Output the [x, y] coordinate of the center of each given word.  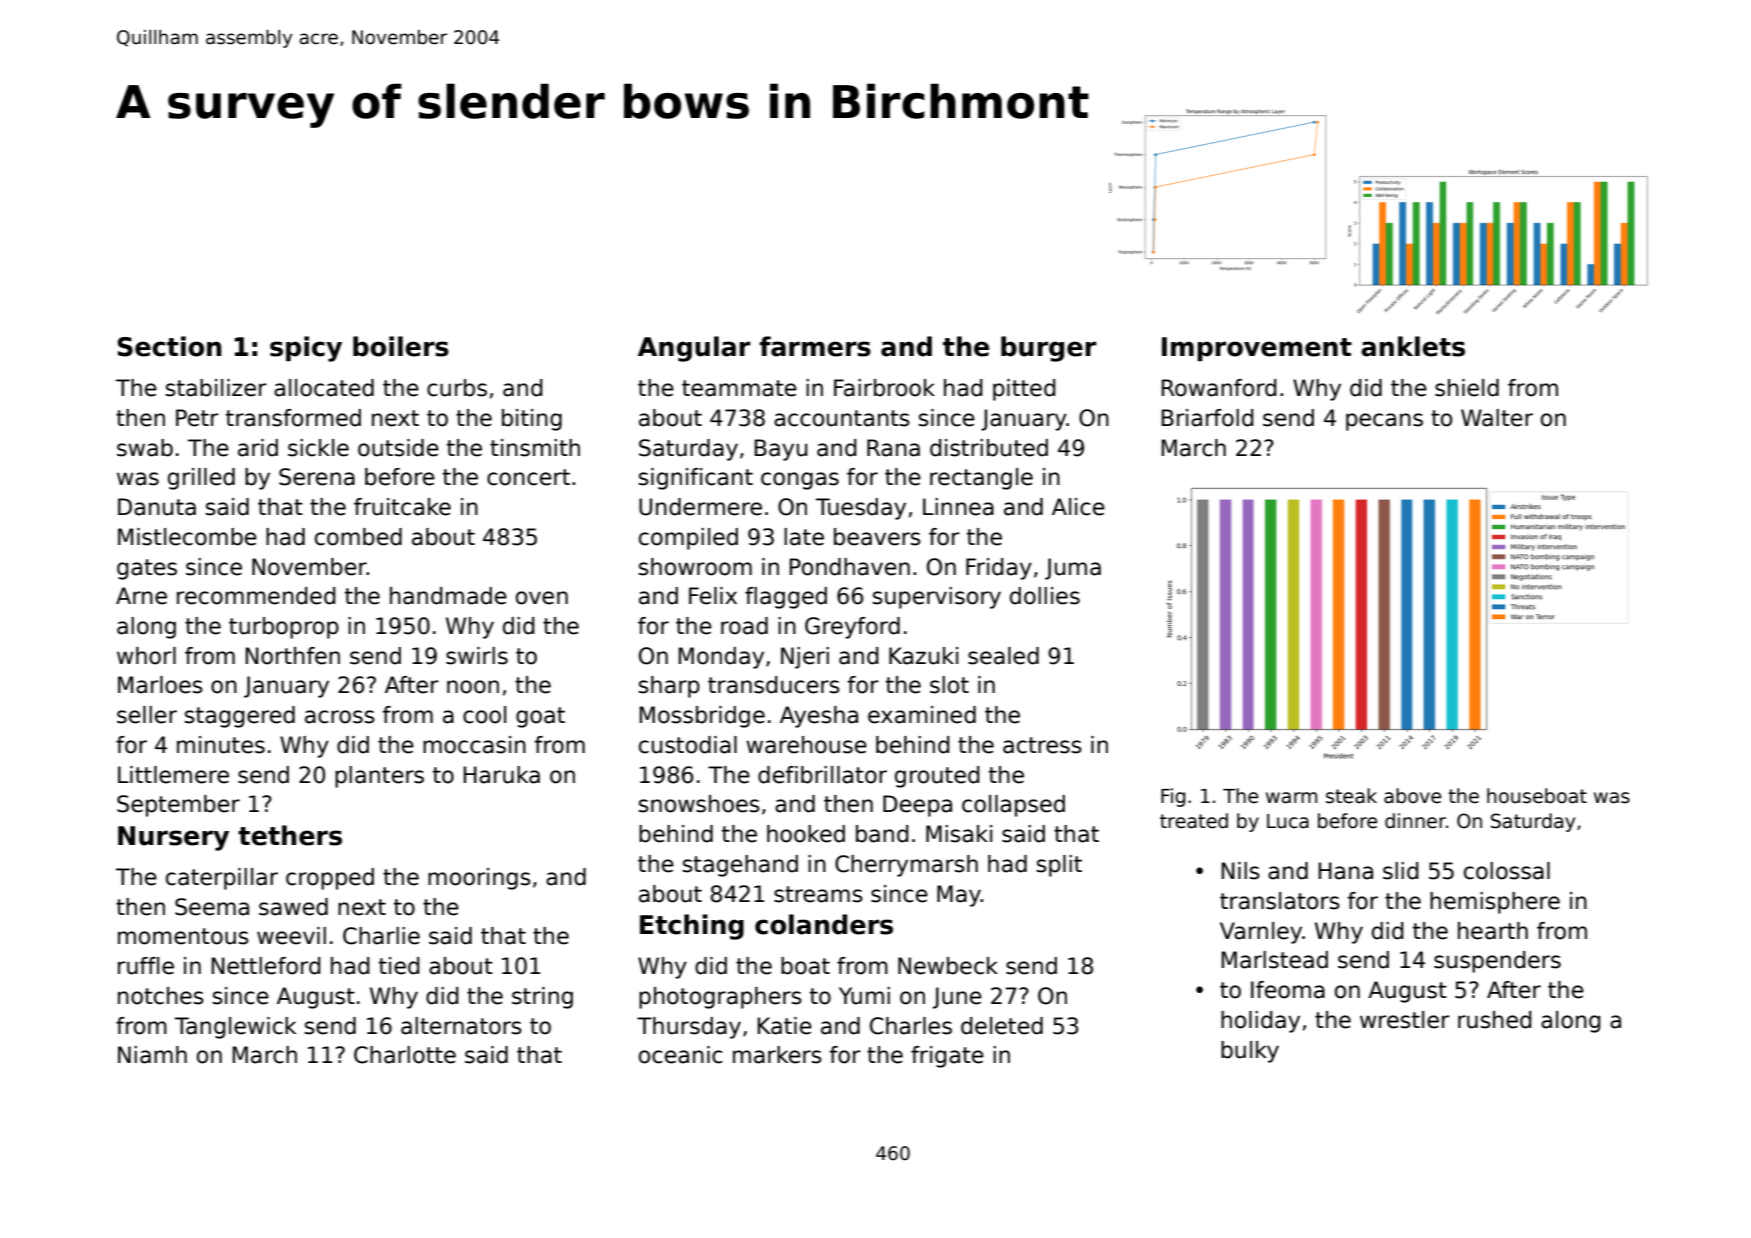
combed [358, 537]
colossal [1507, 871]
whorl [146, 656]
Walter [1497, 418]
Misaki [959, 834]
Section [169, 346]
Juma [1073, 569]
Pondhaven [850, 567]
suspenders [1497, 962]
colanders [824, 924]
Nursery [173, 838]
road [744, 626]
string [542, 998]
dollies [1045, 596]
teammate [739, 388]
